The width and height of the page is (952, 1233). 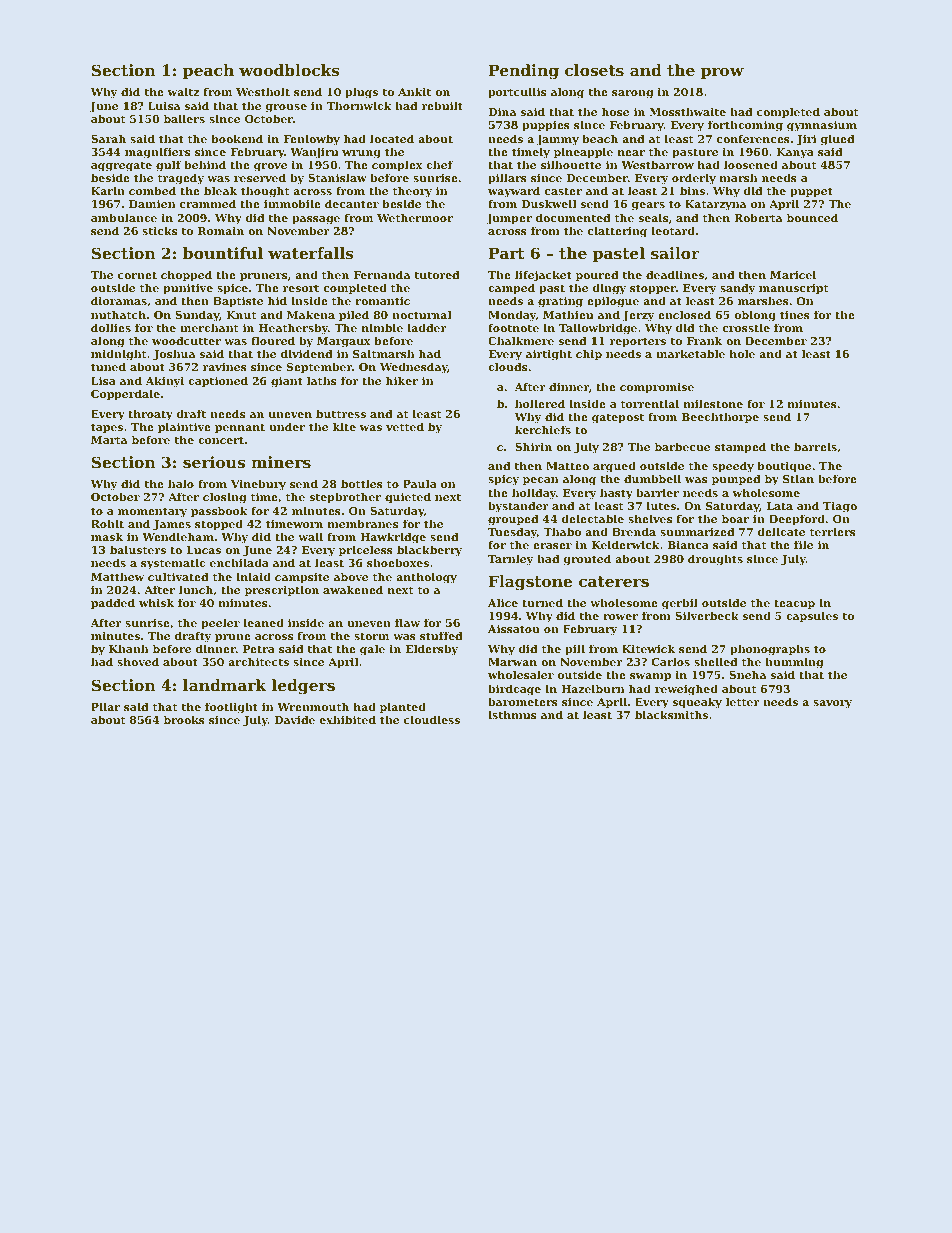 I want to click on deadlines, so click(x=675, y=274).
